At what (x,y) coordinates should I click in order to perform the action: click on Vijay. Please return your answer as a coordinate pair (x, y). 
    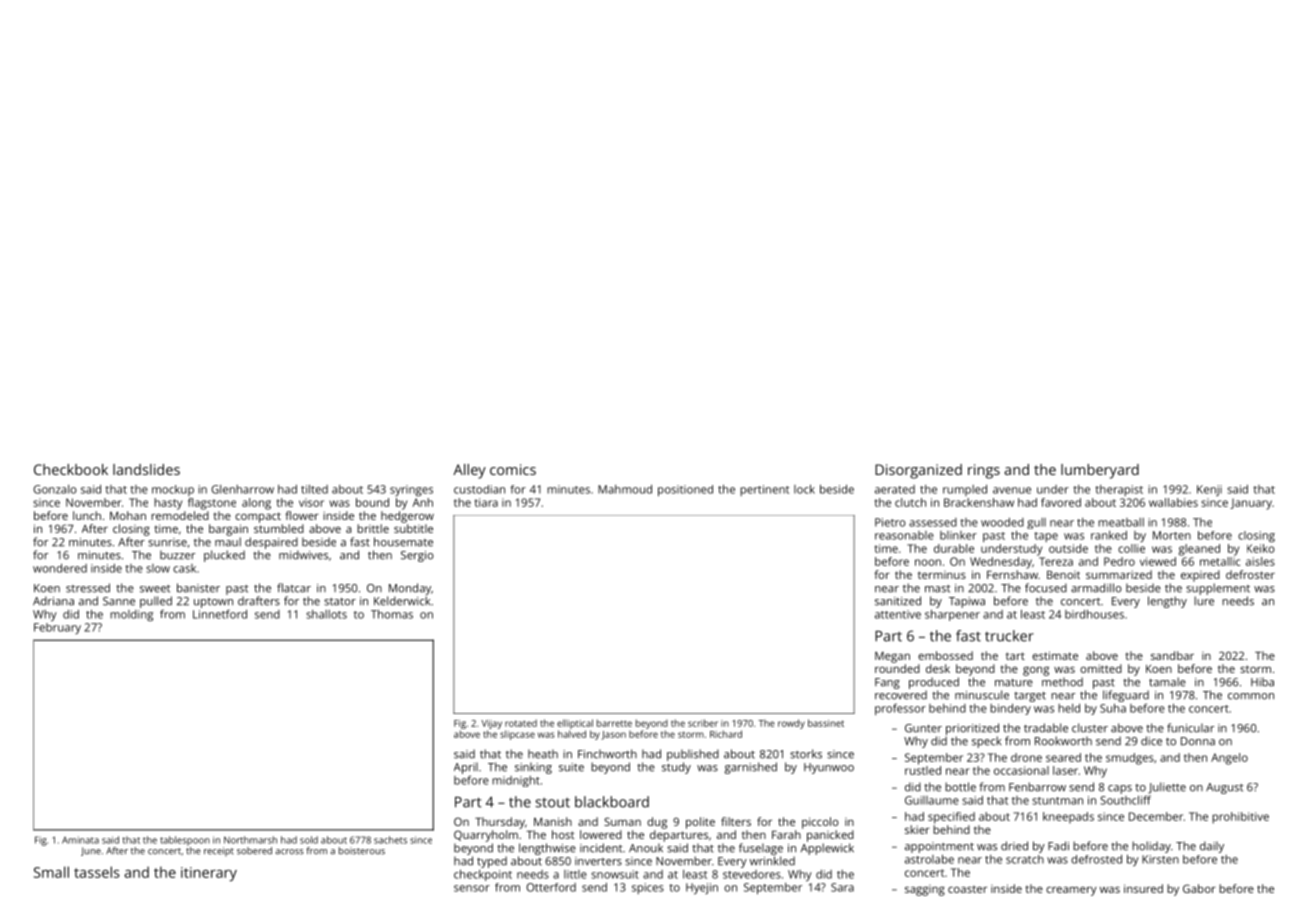
    Looking at the image, I should click on (491, 724).
